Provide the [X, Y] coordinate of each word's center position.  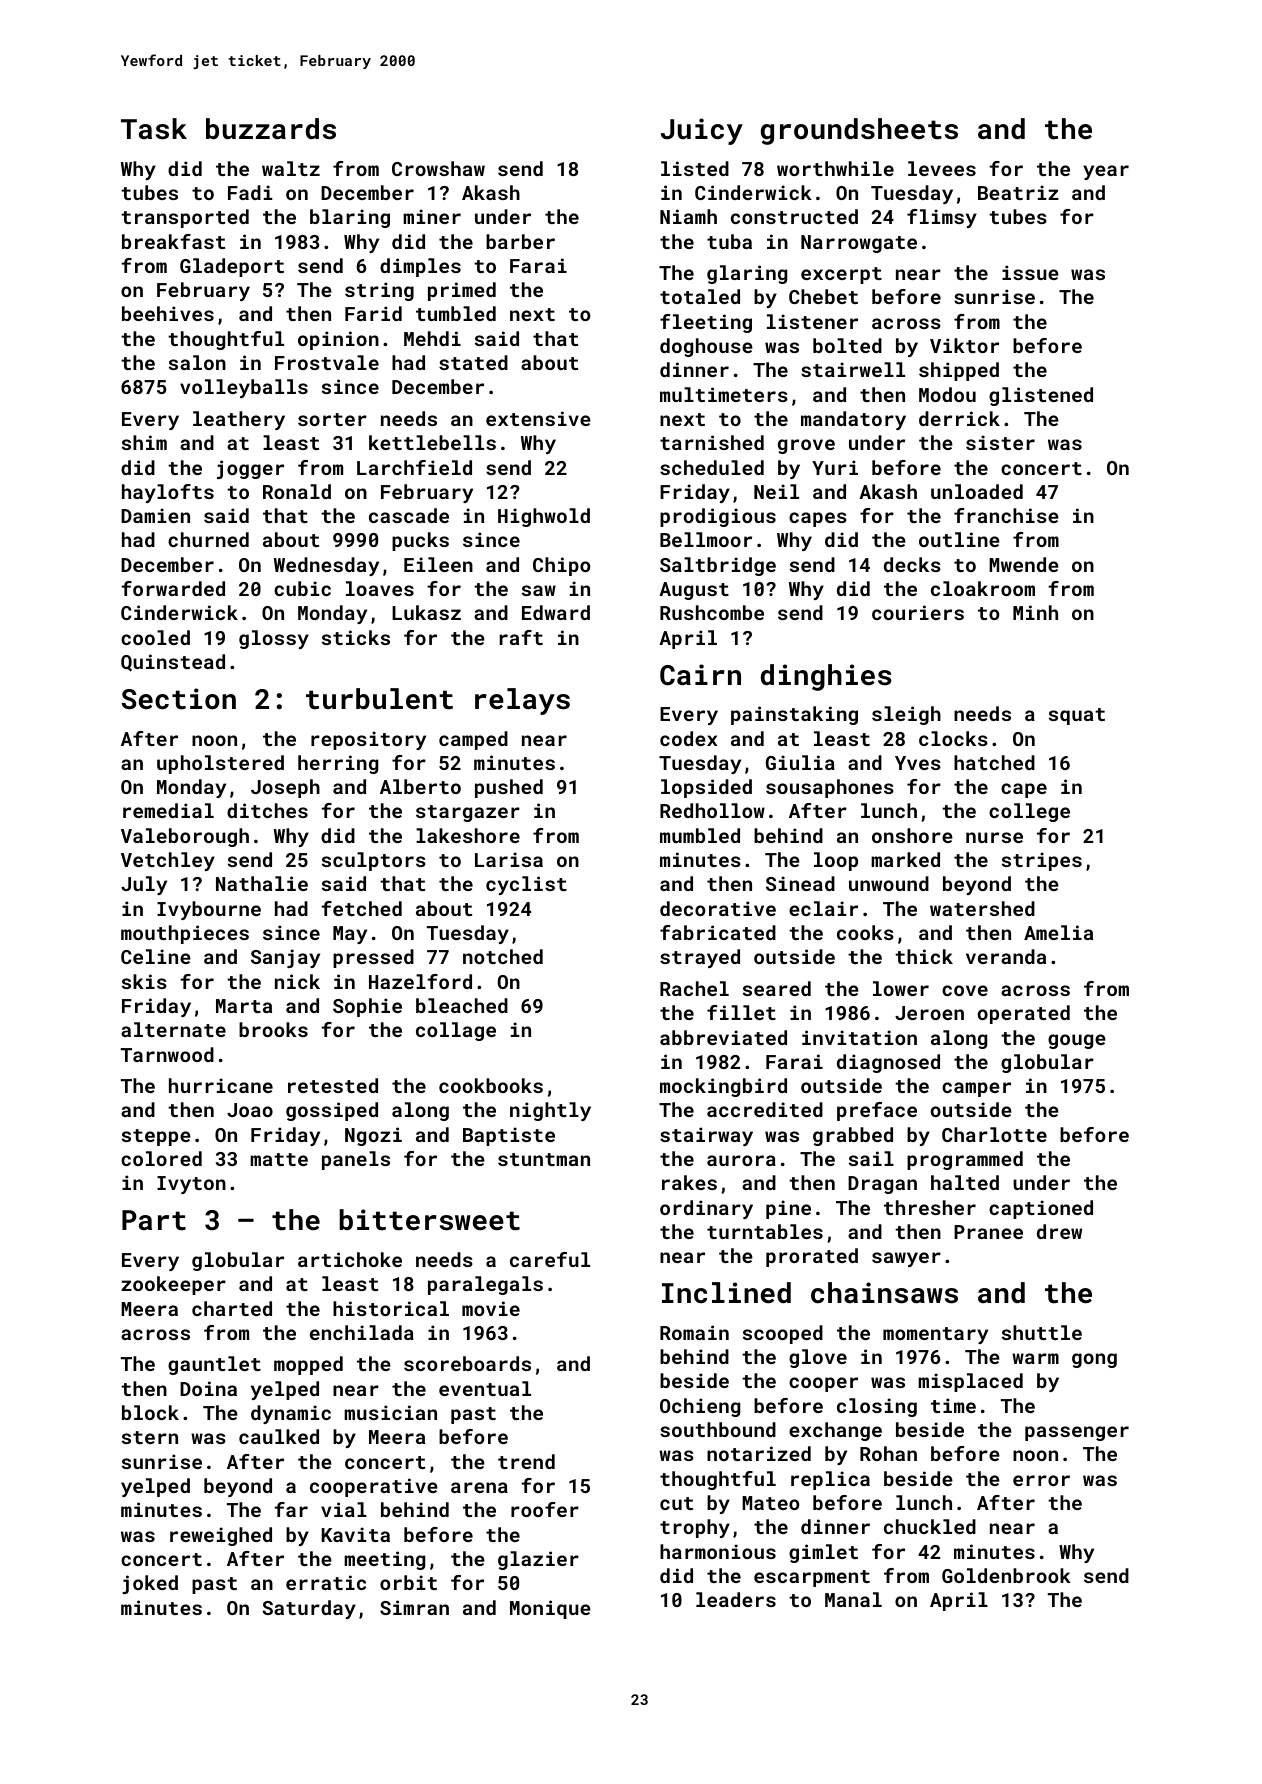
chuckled [930, 1526]
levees [942, 168]
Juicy [702, 131]
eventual [485, 1388]
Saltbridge [718, 566]
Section [179, 699]
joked [150, 1584]
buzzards [271, 129]
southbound [718, 1429]
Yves [918, 763]
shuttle [1042, 1332]
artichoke [350, 1259]
